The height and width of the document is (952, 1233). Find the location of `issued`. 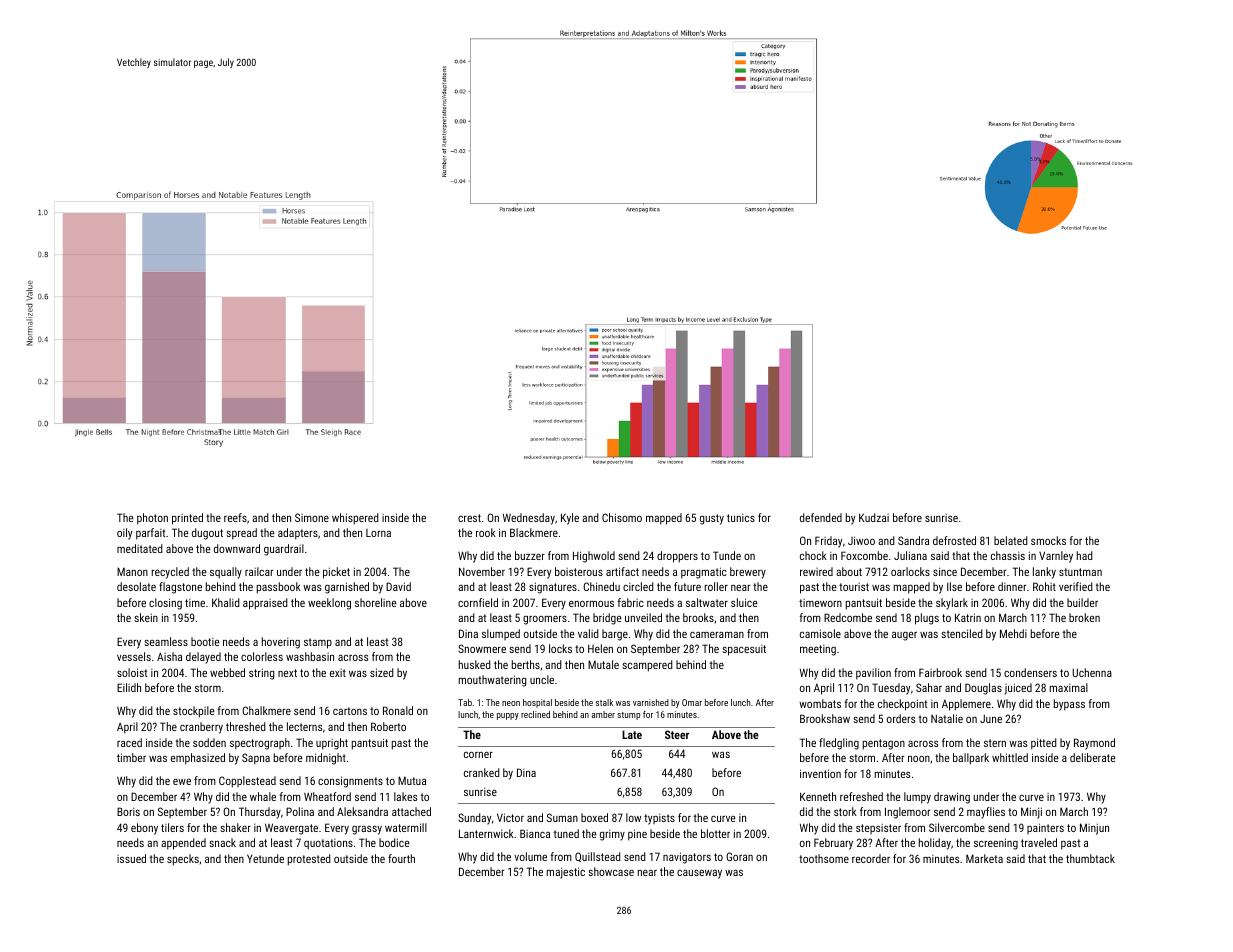

issued is located at coordinates (131, 858).
